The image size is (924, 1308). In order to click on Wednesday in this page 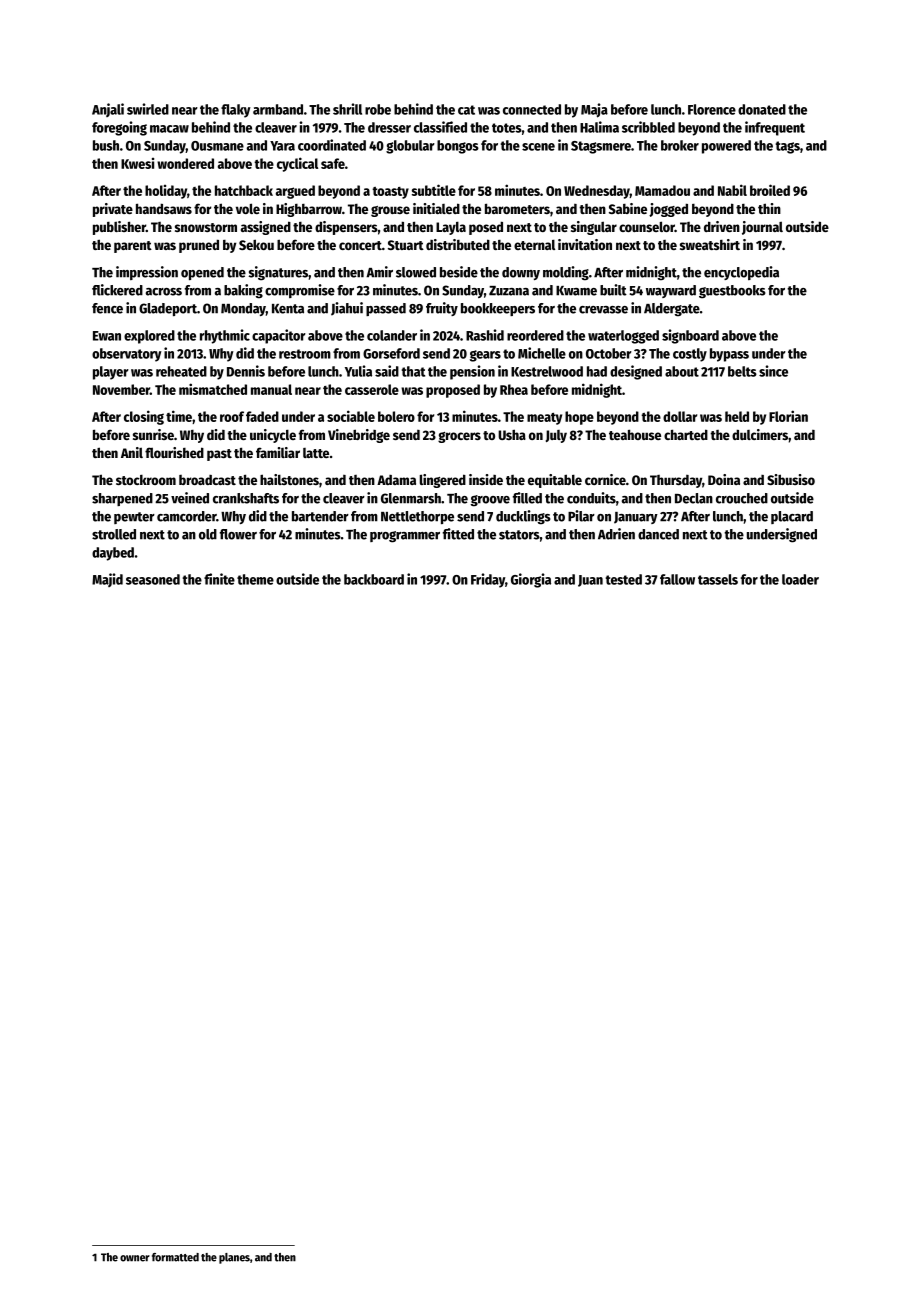, I will do `click(597, 192)`.
